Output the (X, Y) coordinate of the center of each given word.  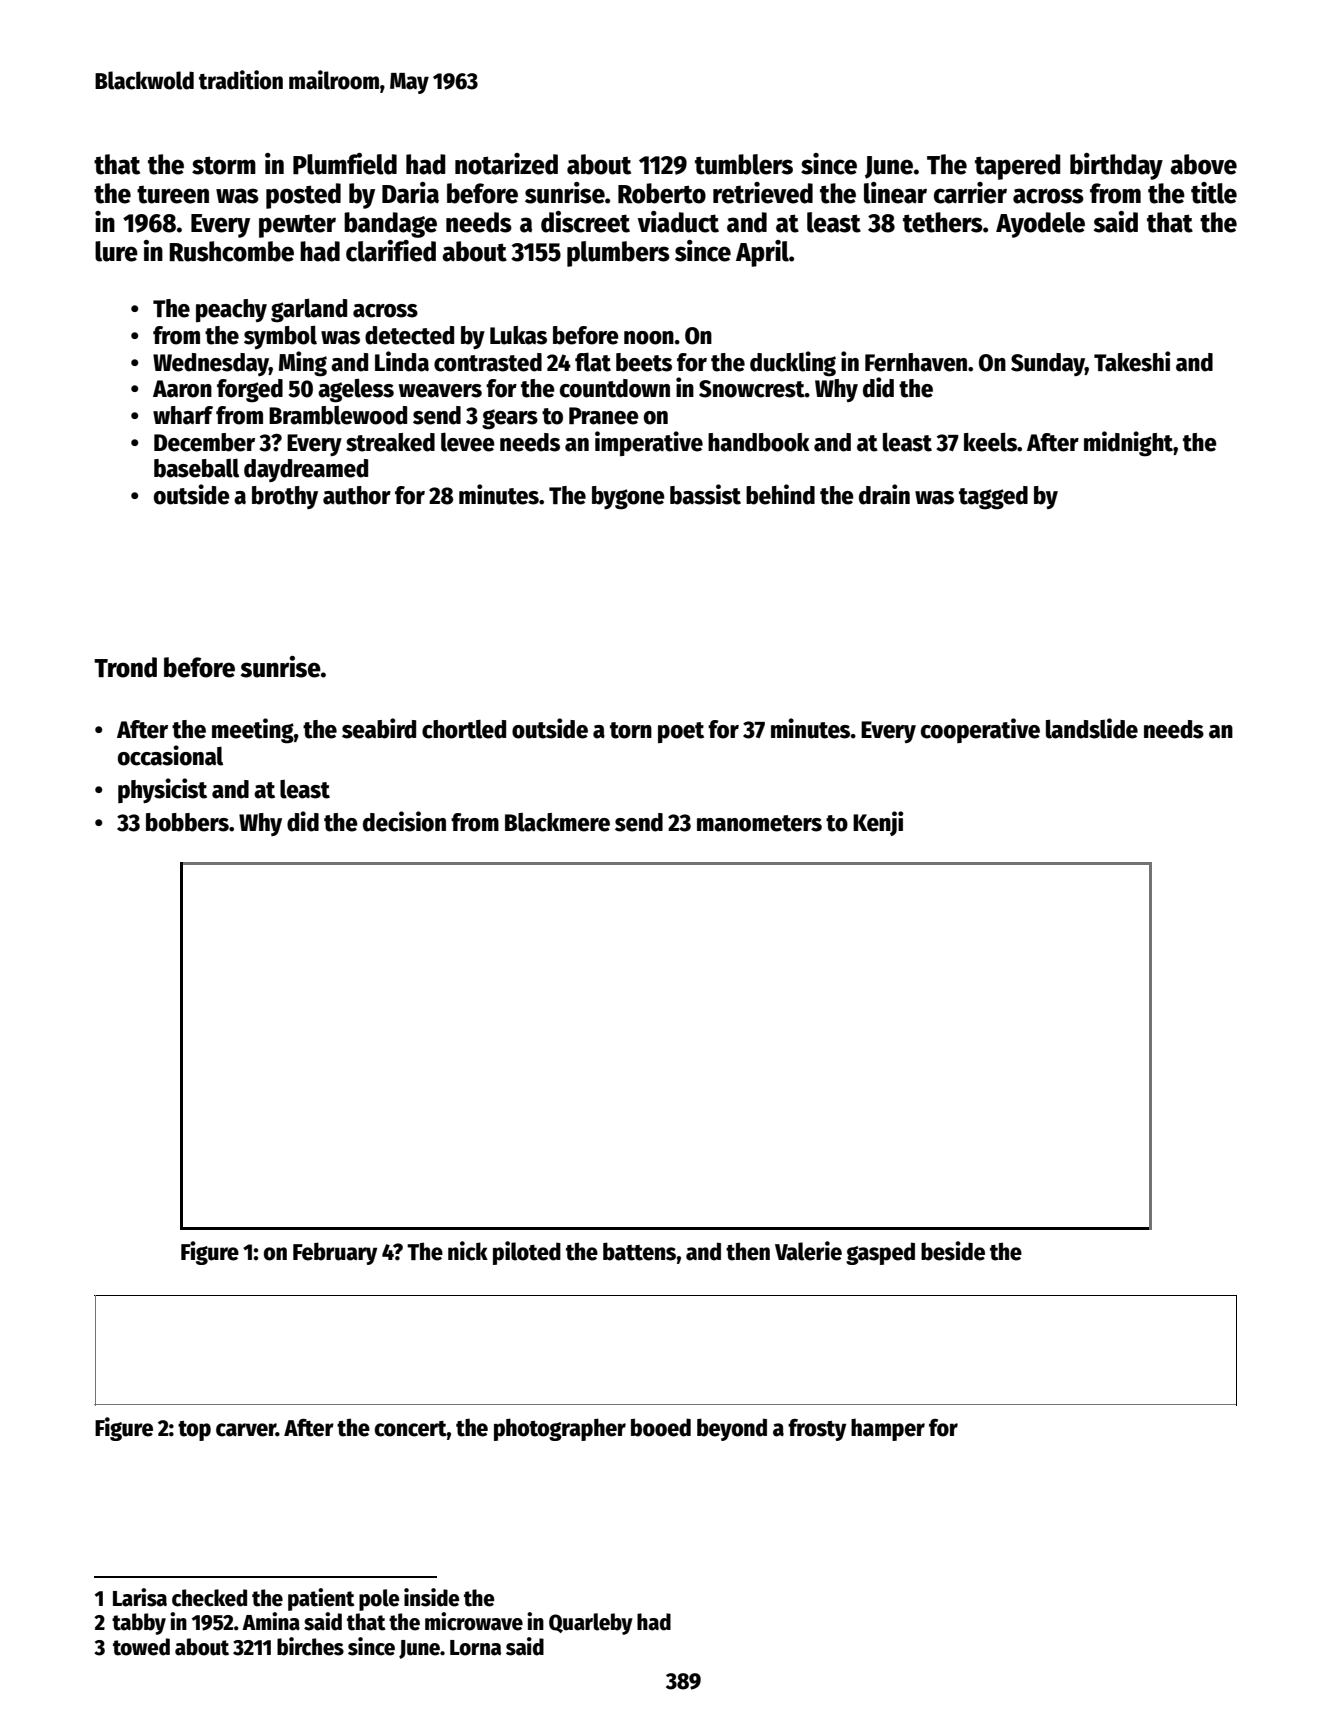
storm (224, 165)
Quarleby (591, 1624)
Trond (125, 667)
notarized (506, 164)
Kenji (878, 823)
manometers (759, 823)
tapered (1018, 167)
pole (379, 1600)
